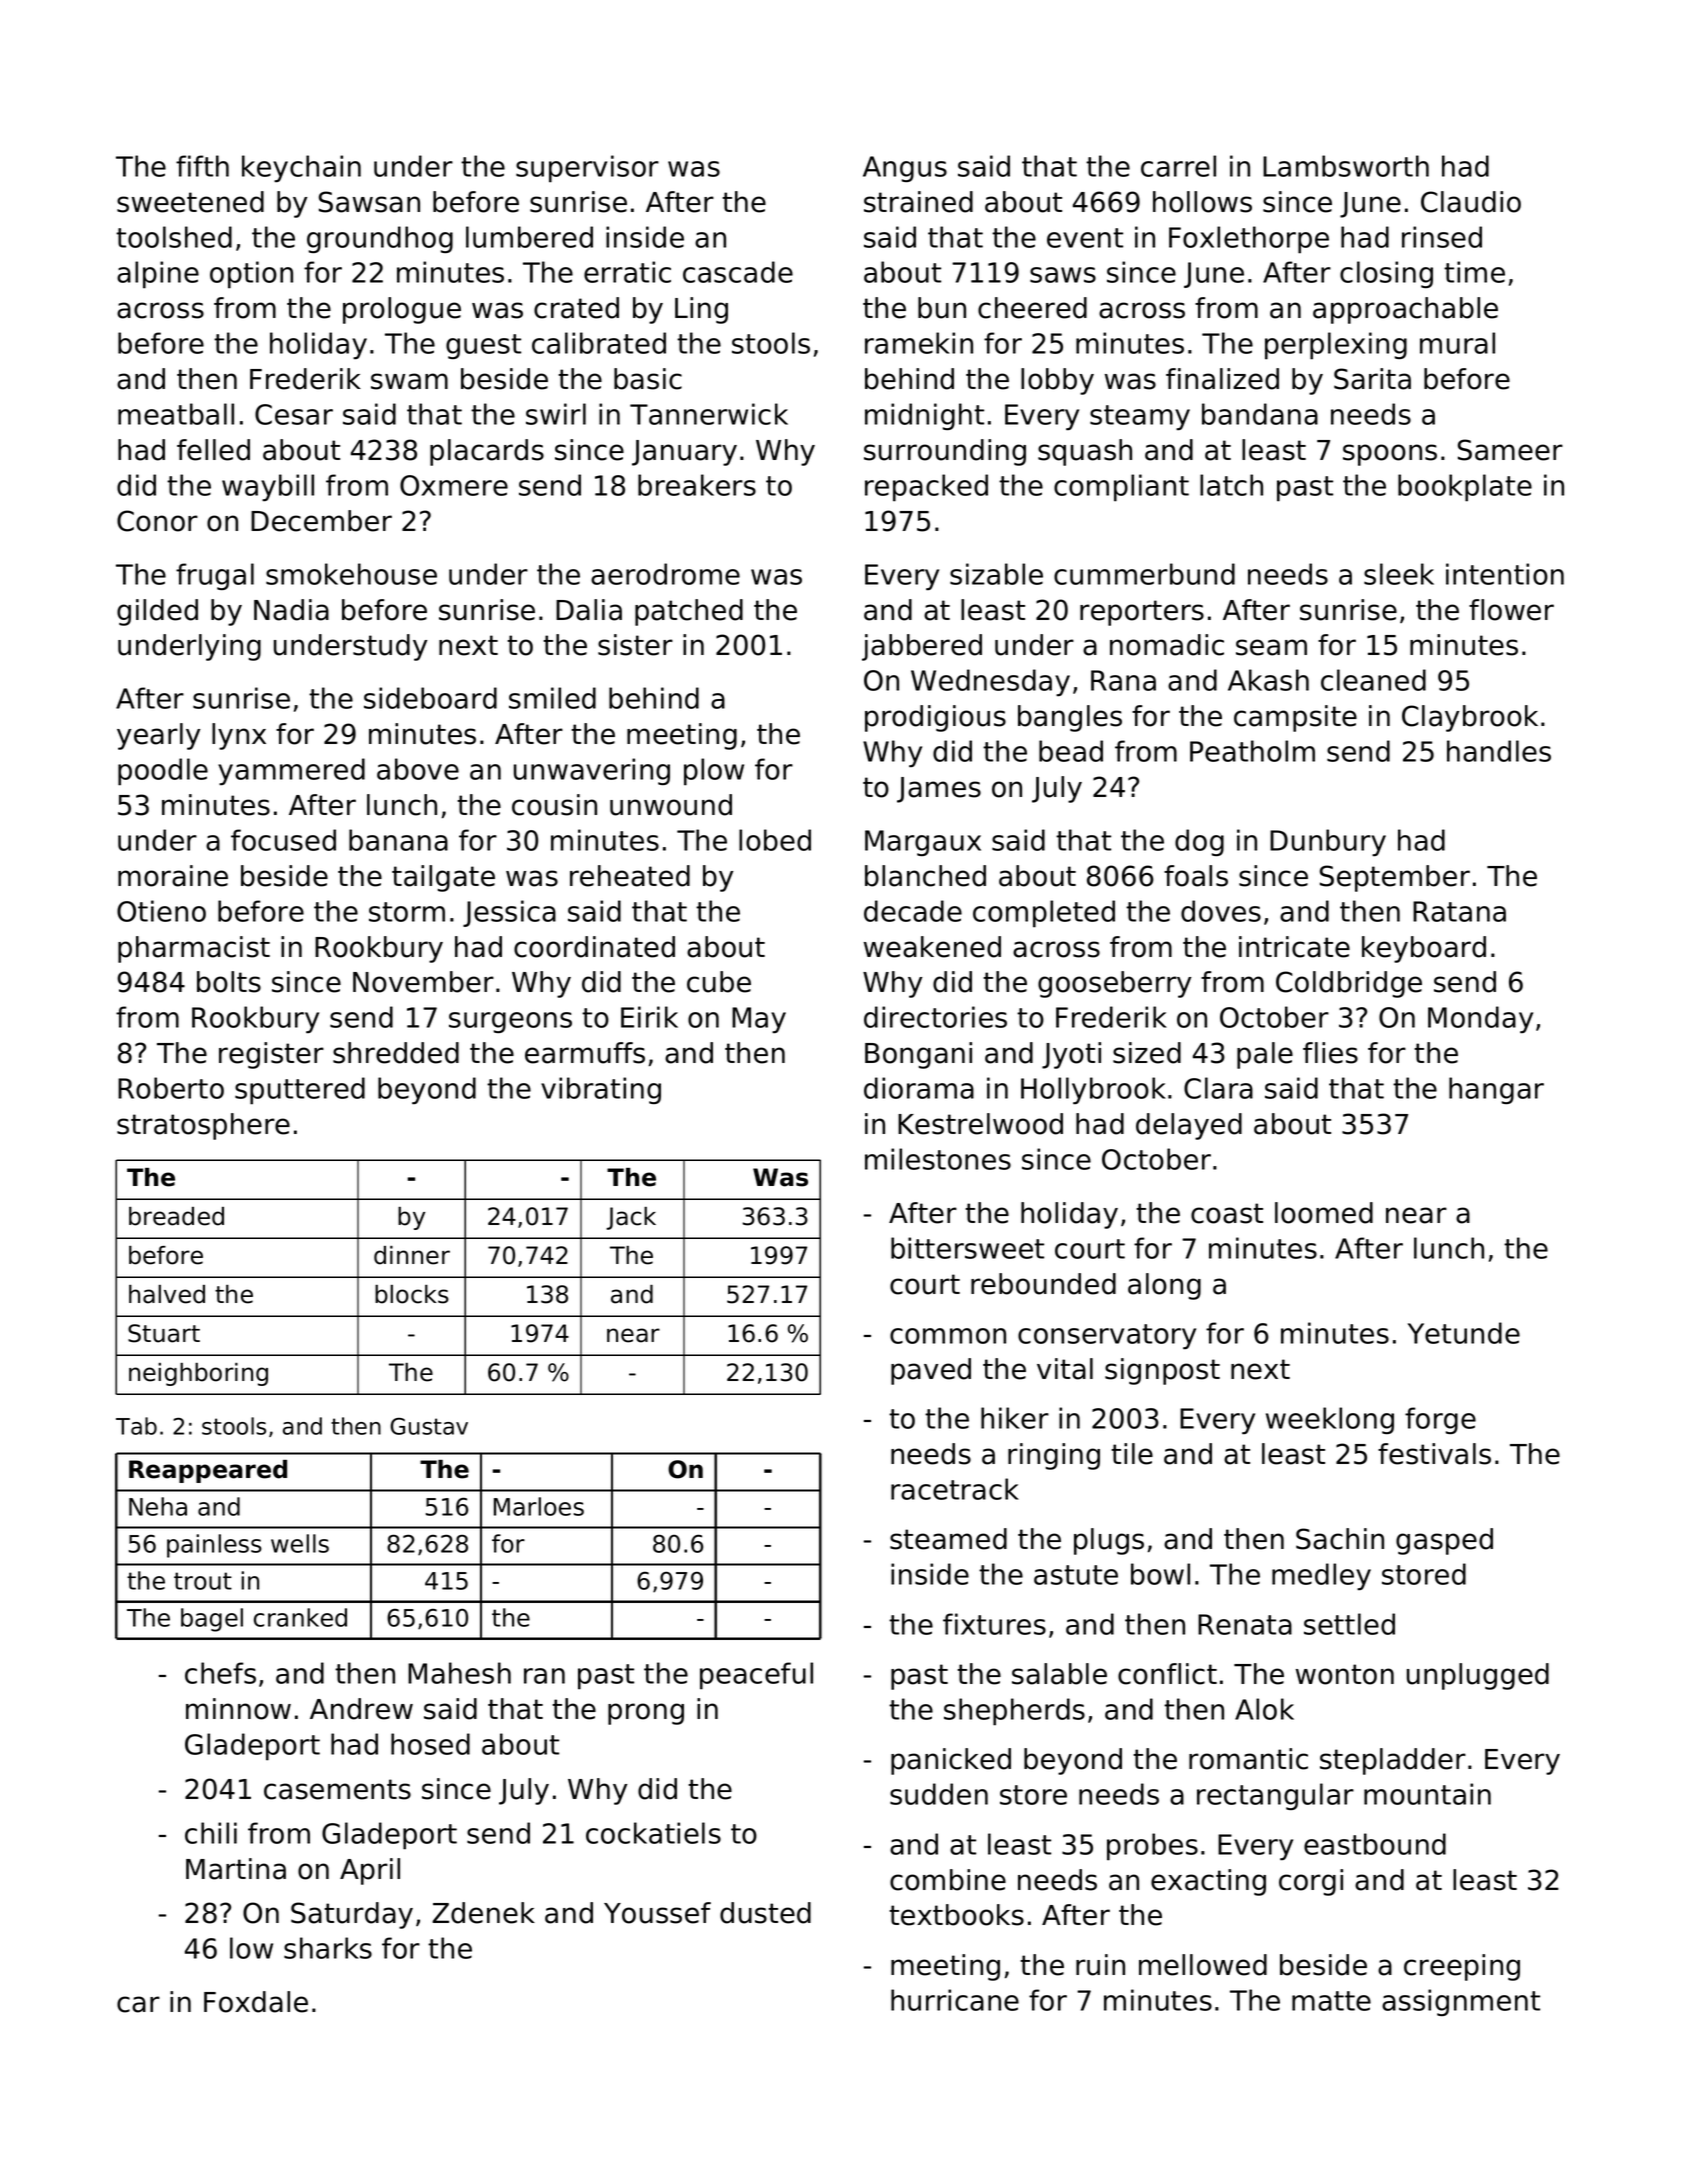 The image size is (1683, 2178). I want to click on Foxdale, so click(256, 2002).
